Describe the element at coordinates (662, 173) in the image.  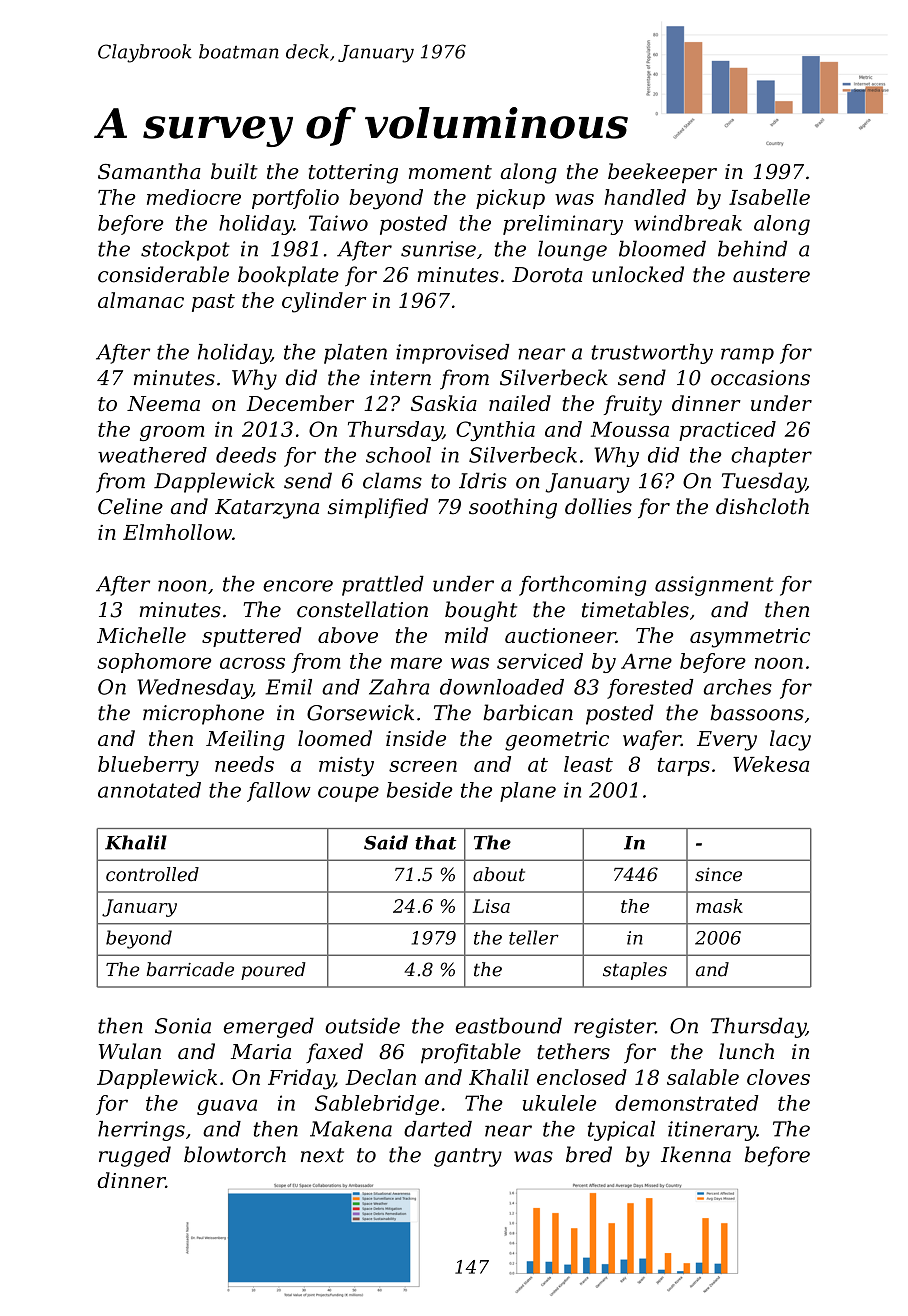
I see `beekeeper` at that location.
